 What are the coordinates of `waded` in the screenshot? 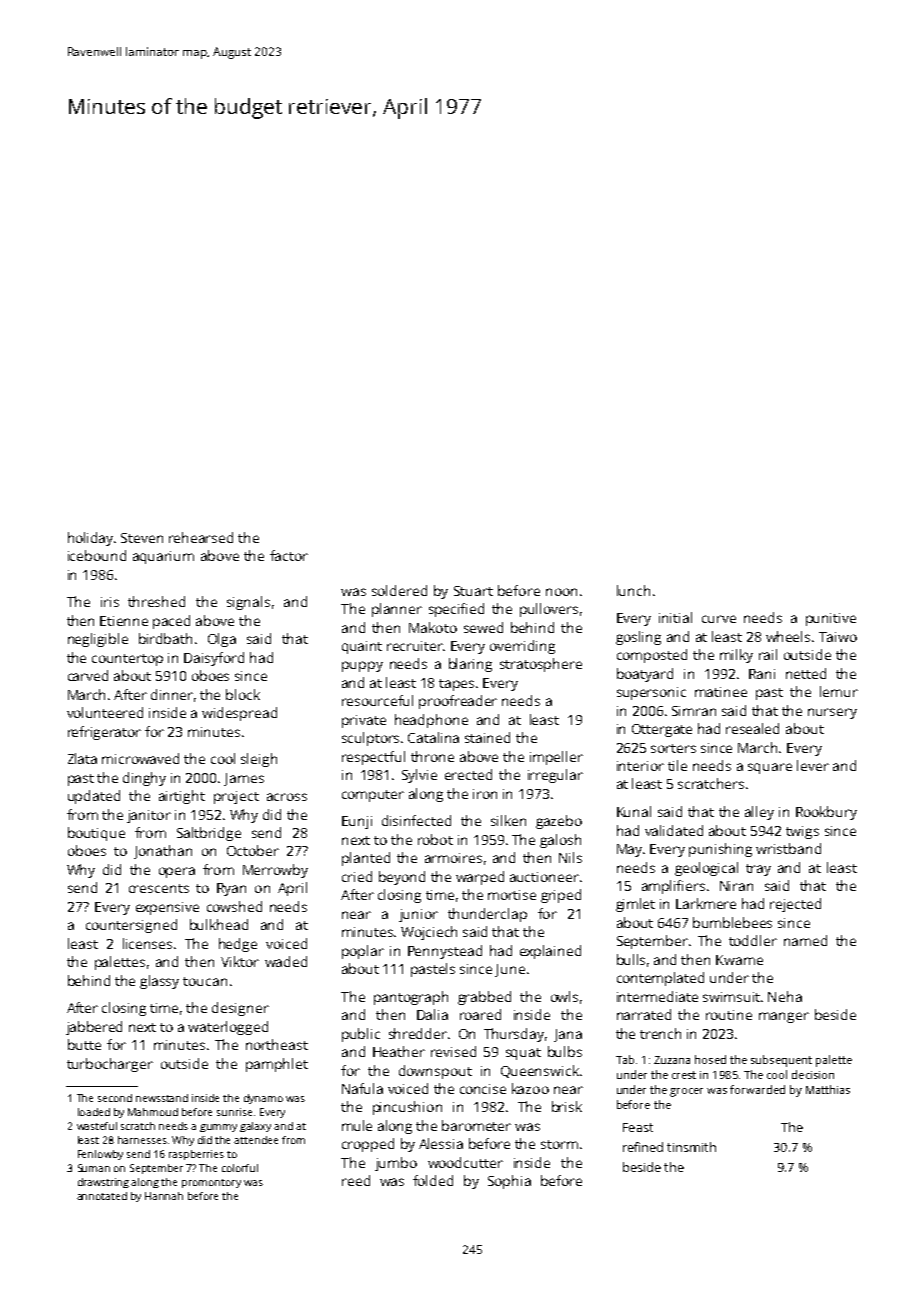 It's located at (286, 961).
